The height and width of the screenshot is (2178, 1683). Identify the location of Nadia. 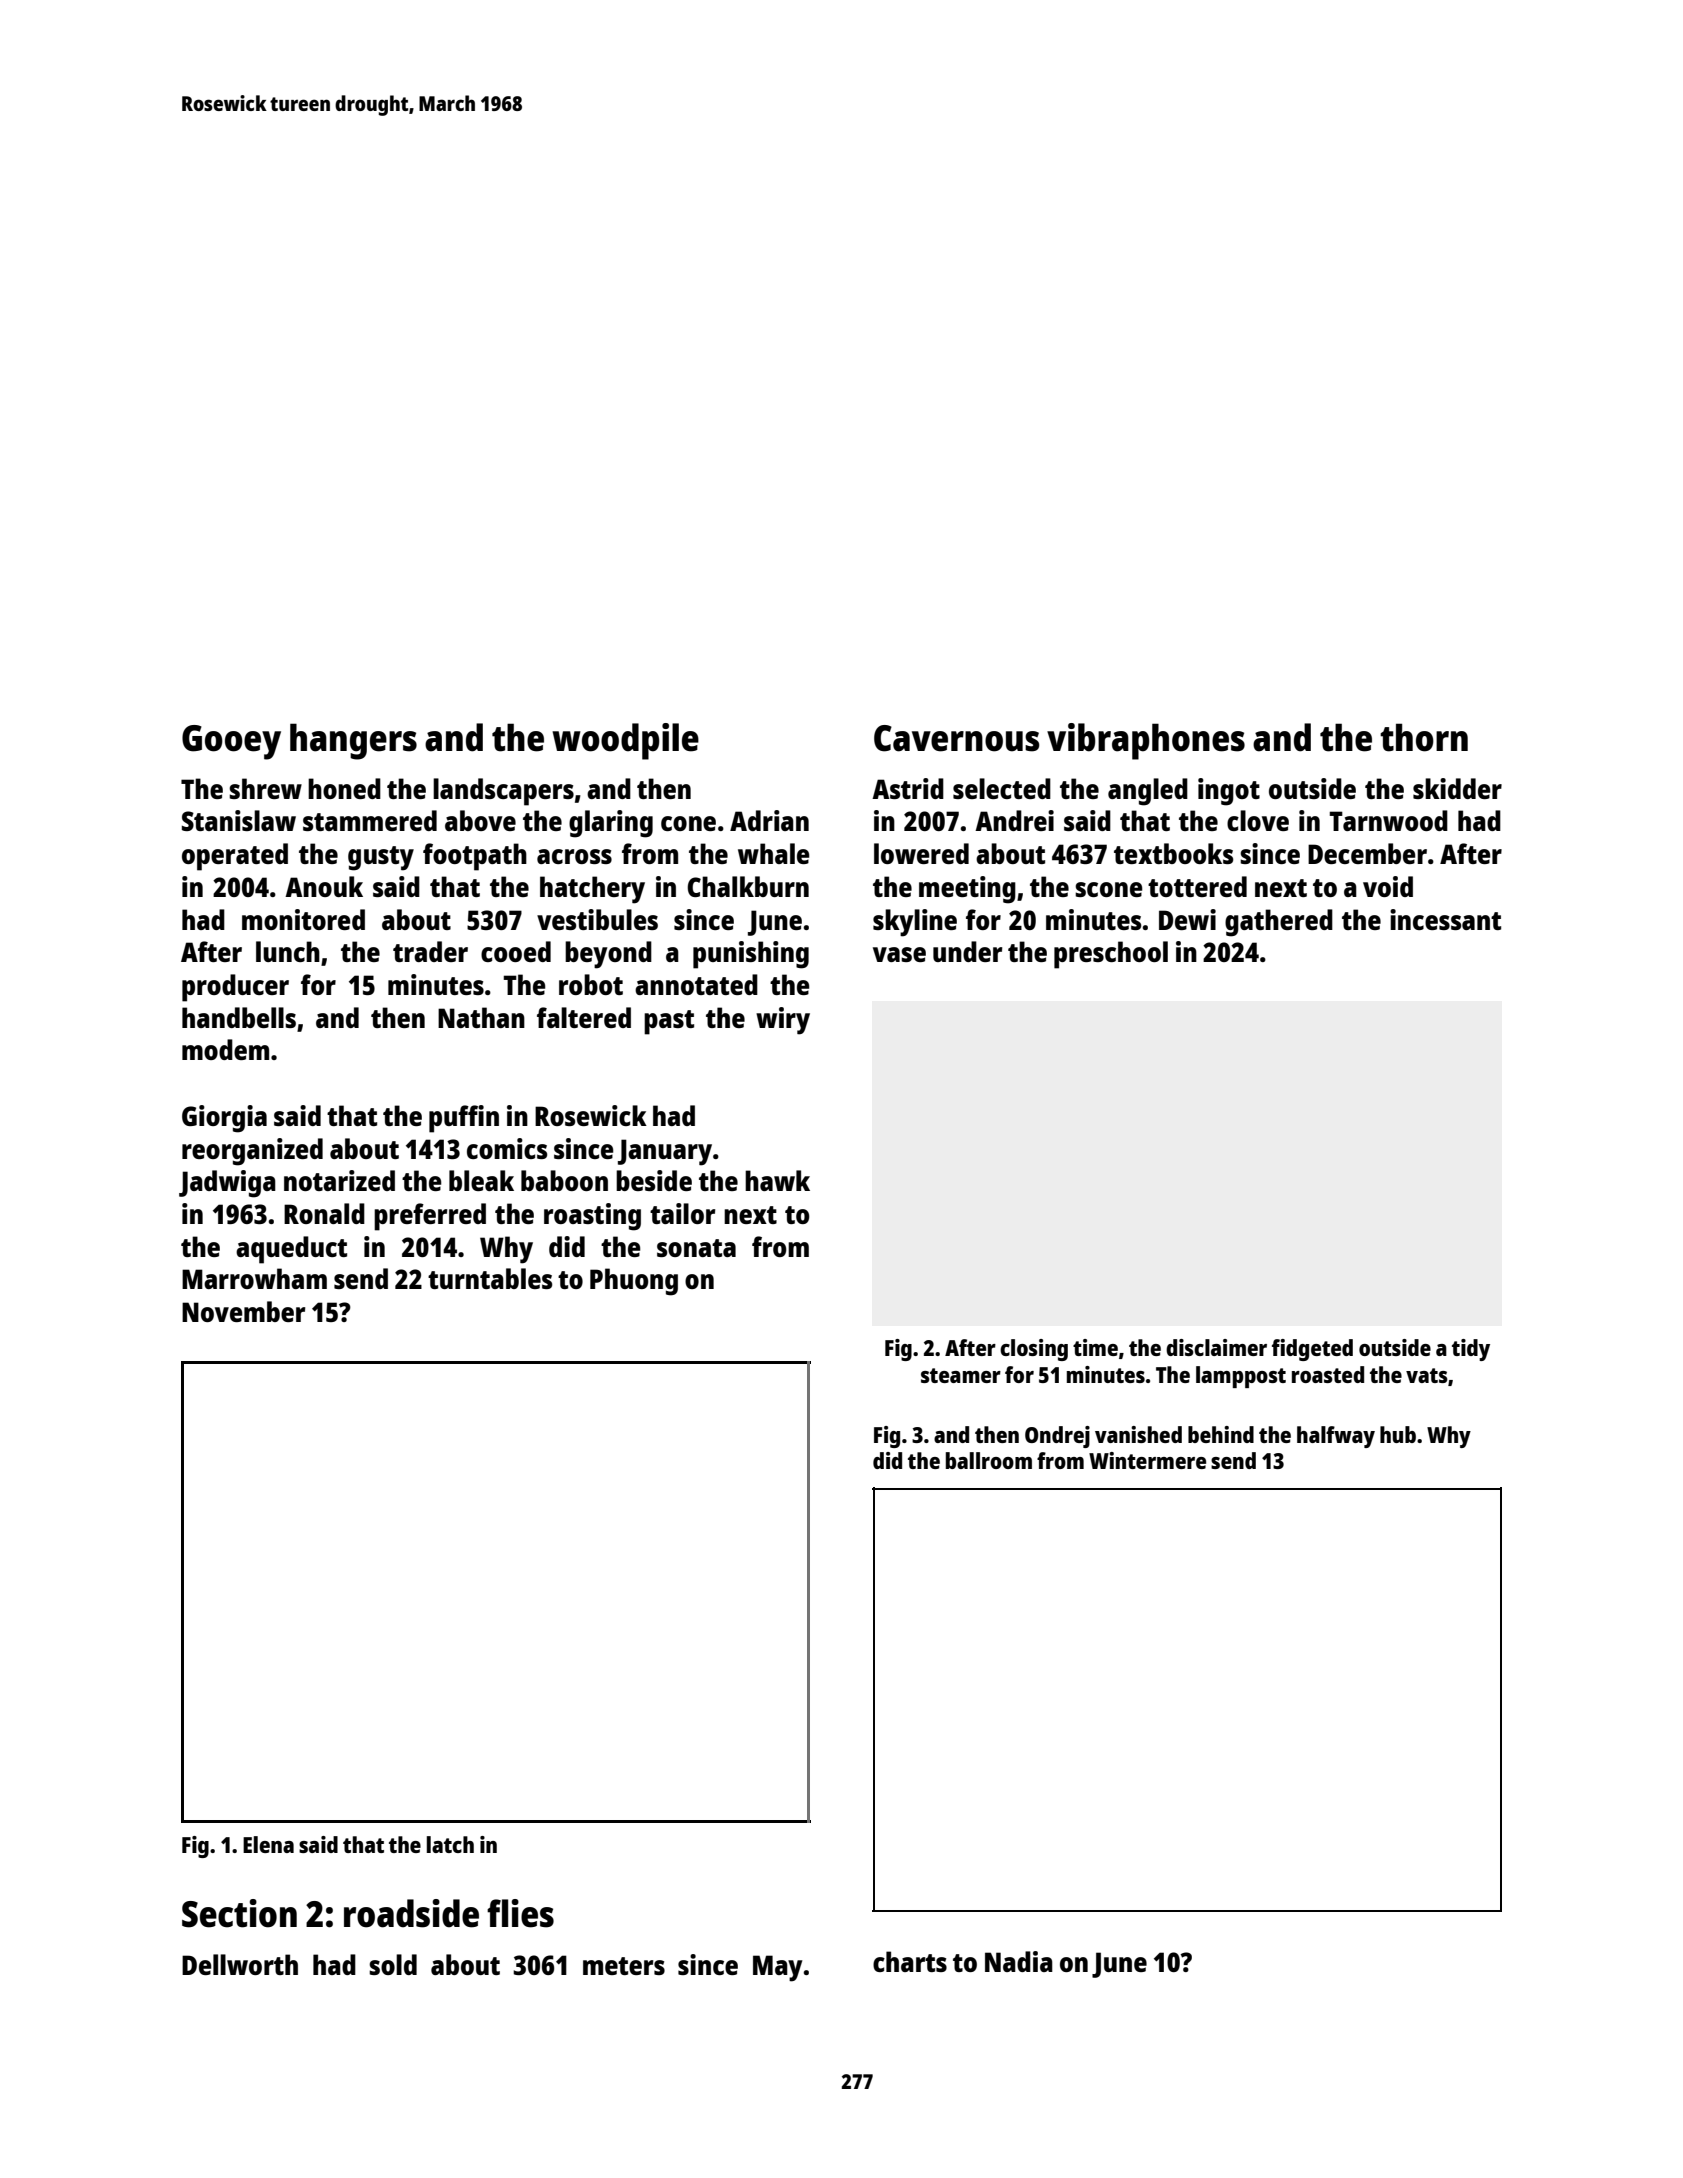
(1019, 1961).
